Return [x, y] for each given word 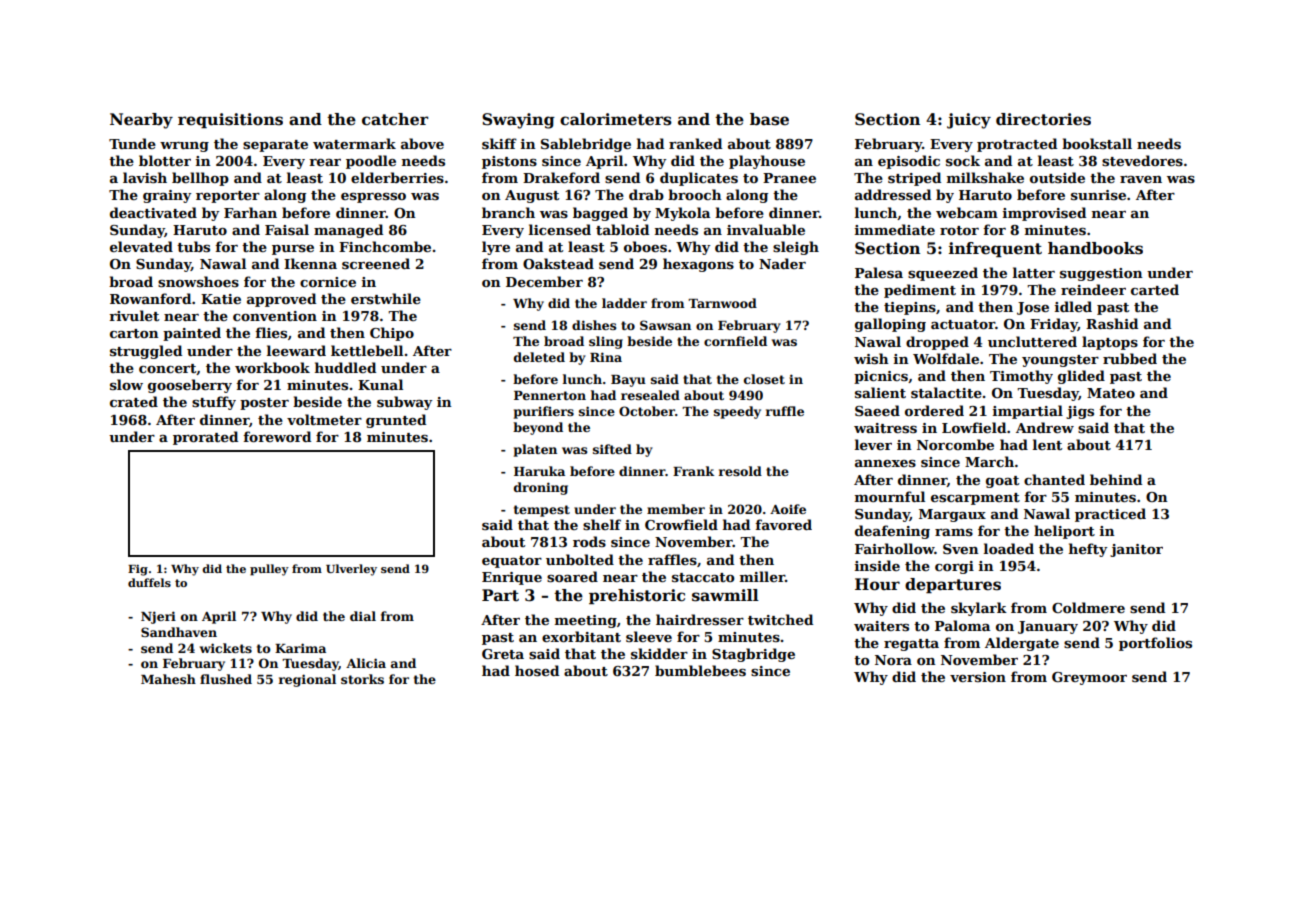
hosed [537, 670]
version [978, 677]
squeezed [943, 274]
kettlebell [367, 350]
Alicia [366, 663]
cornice [328, 282]
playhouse [767, 162]
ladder [624, 303]
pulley [269, 570]
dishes [594, 325]
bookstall [1097, 143]
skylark [979, 609]
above [422, 143]
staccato [703, 577]
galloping [890, 325]
